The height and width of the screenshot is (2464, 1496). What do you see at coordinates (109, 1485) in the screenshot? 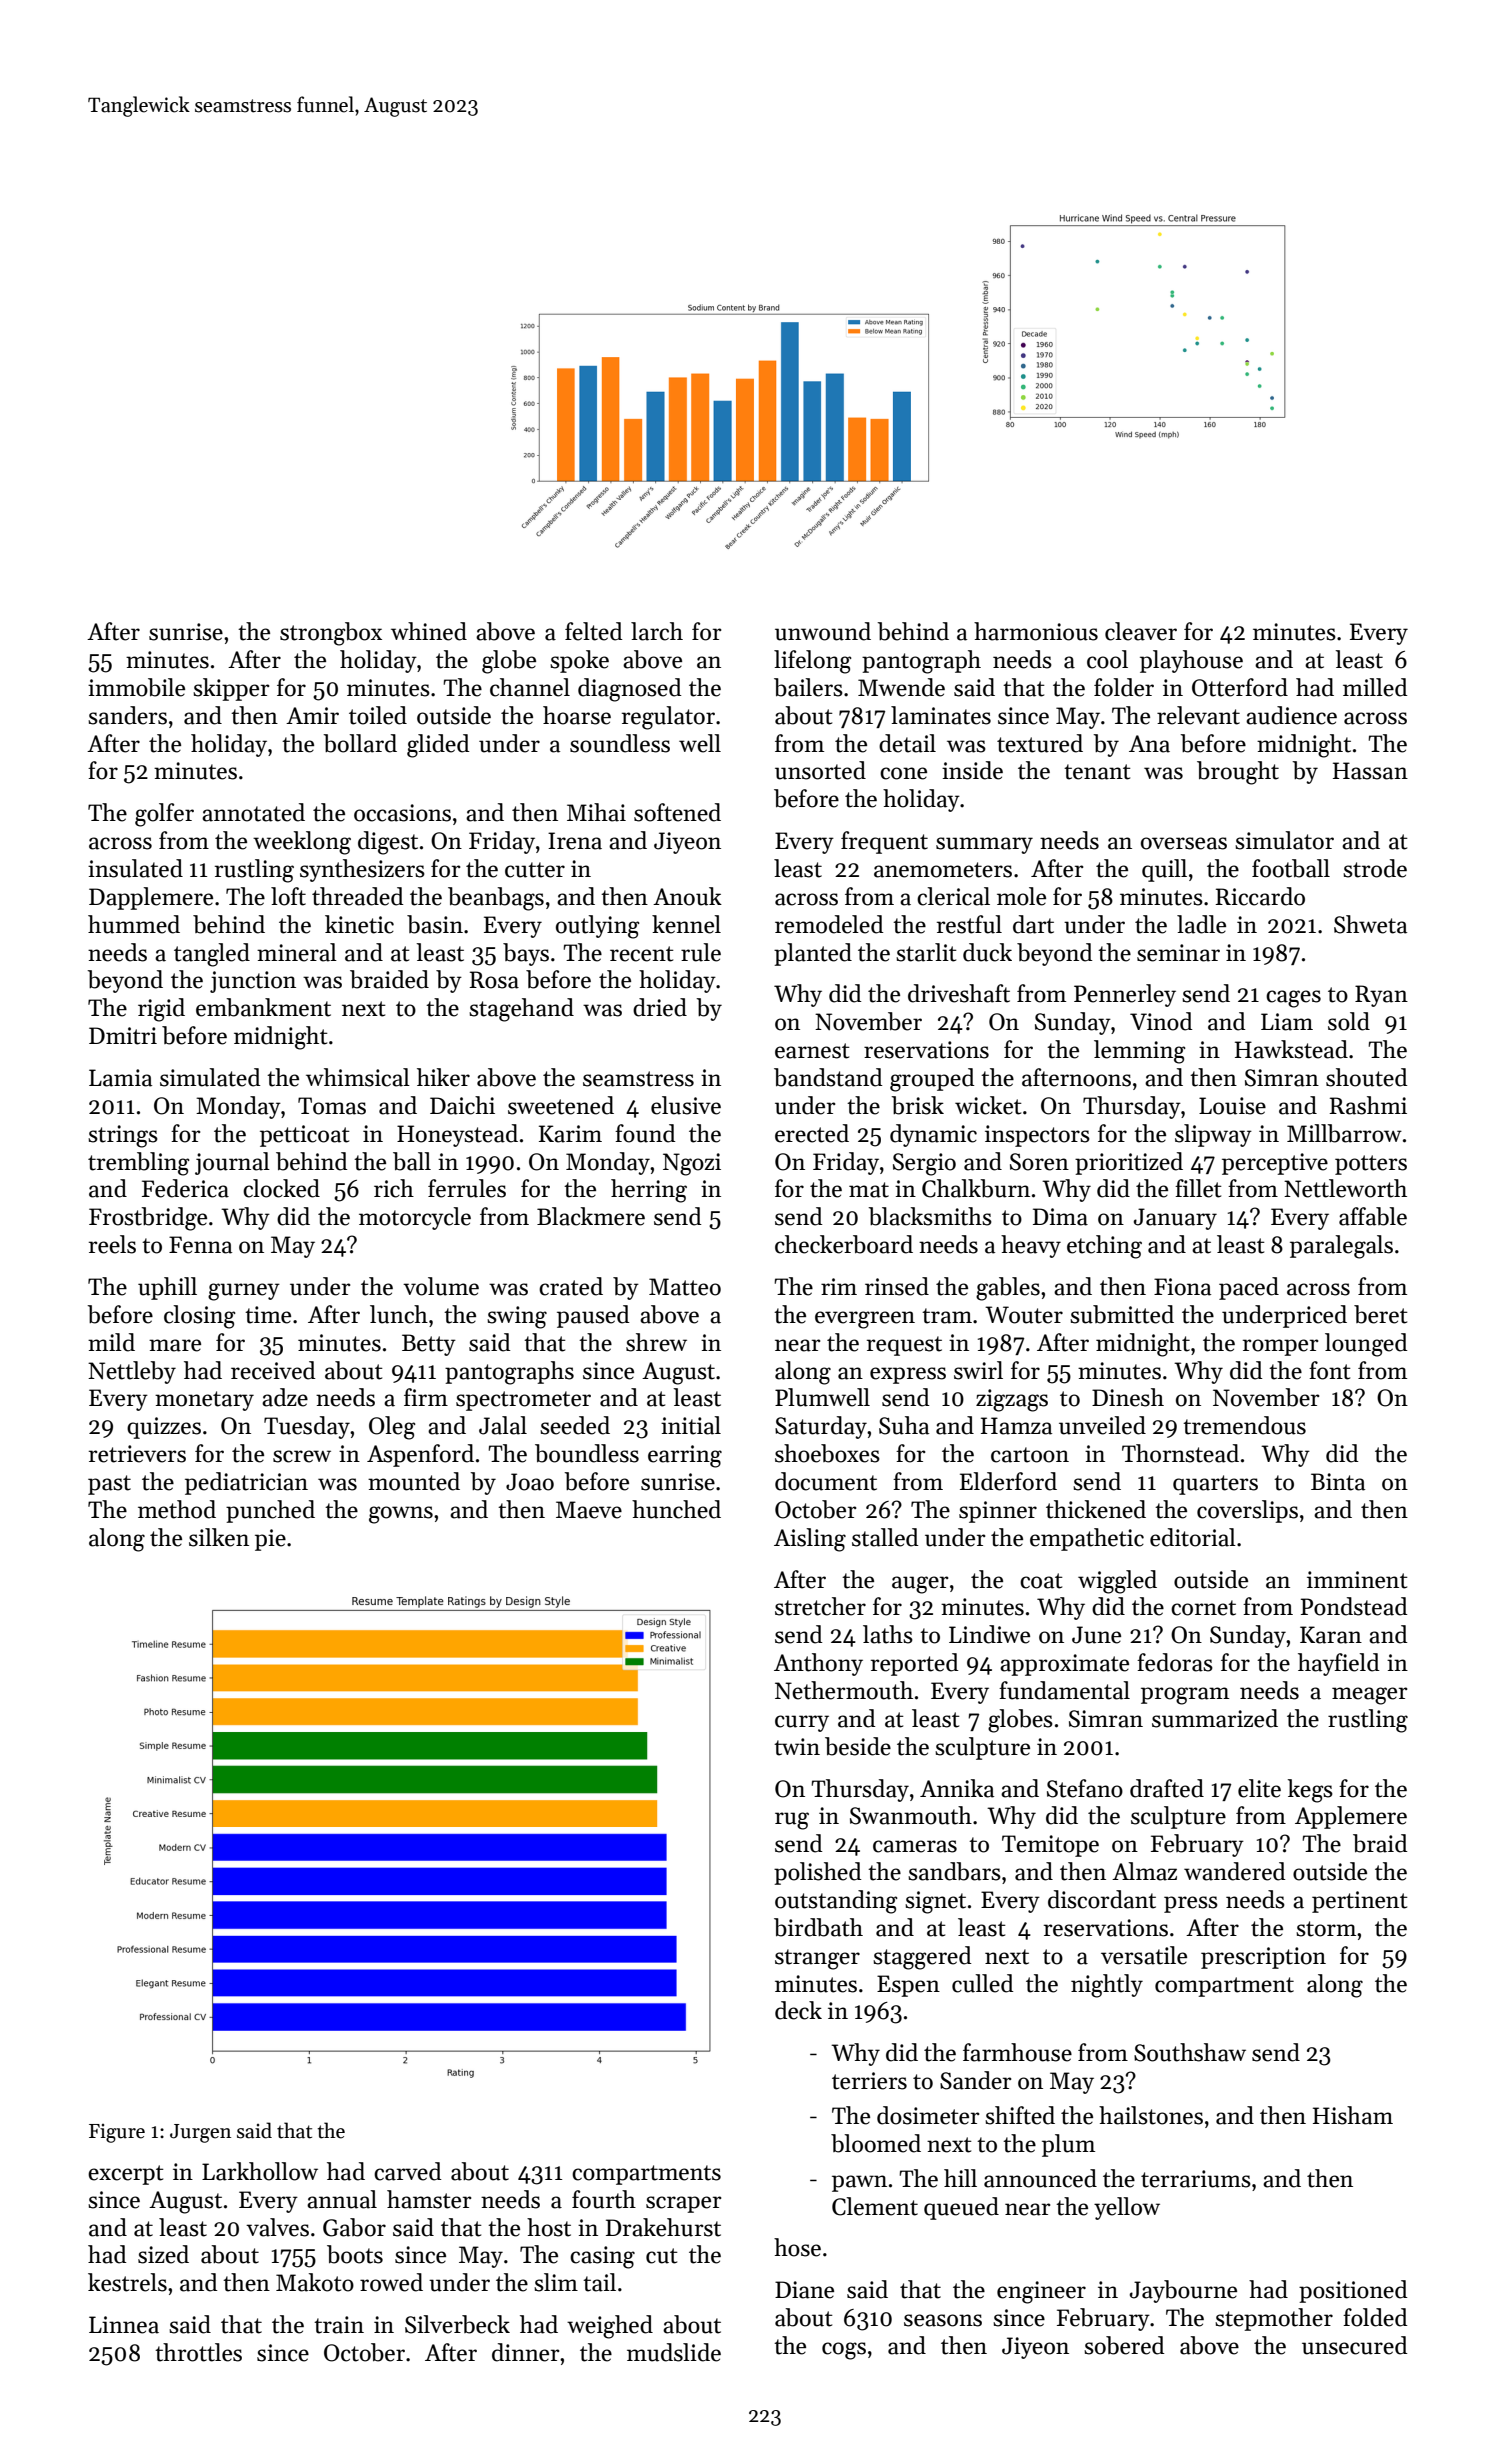
I see `past` at bounding box center [109, 1485].
